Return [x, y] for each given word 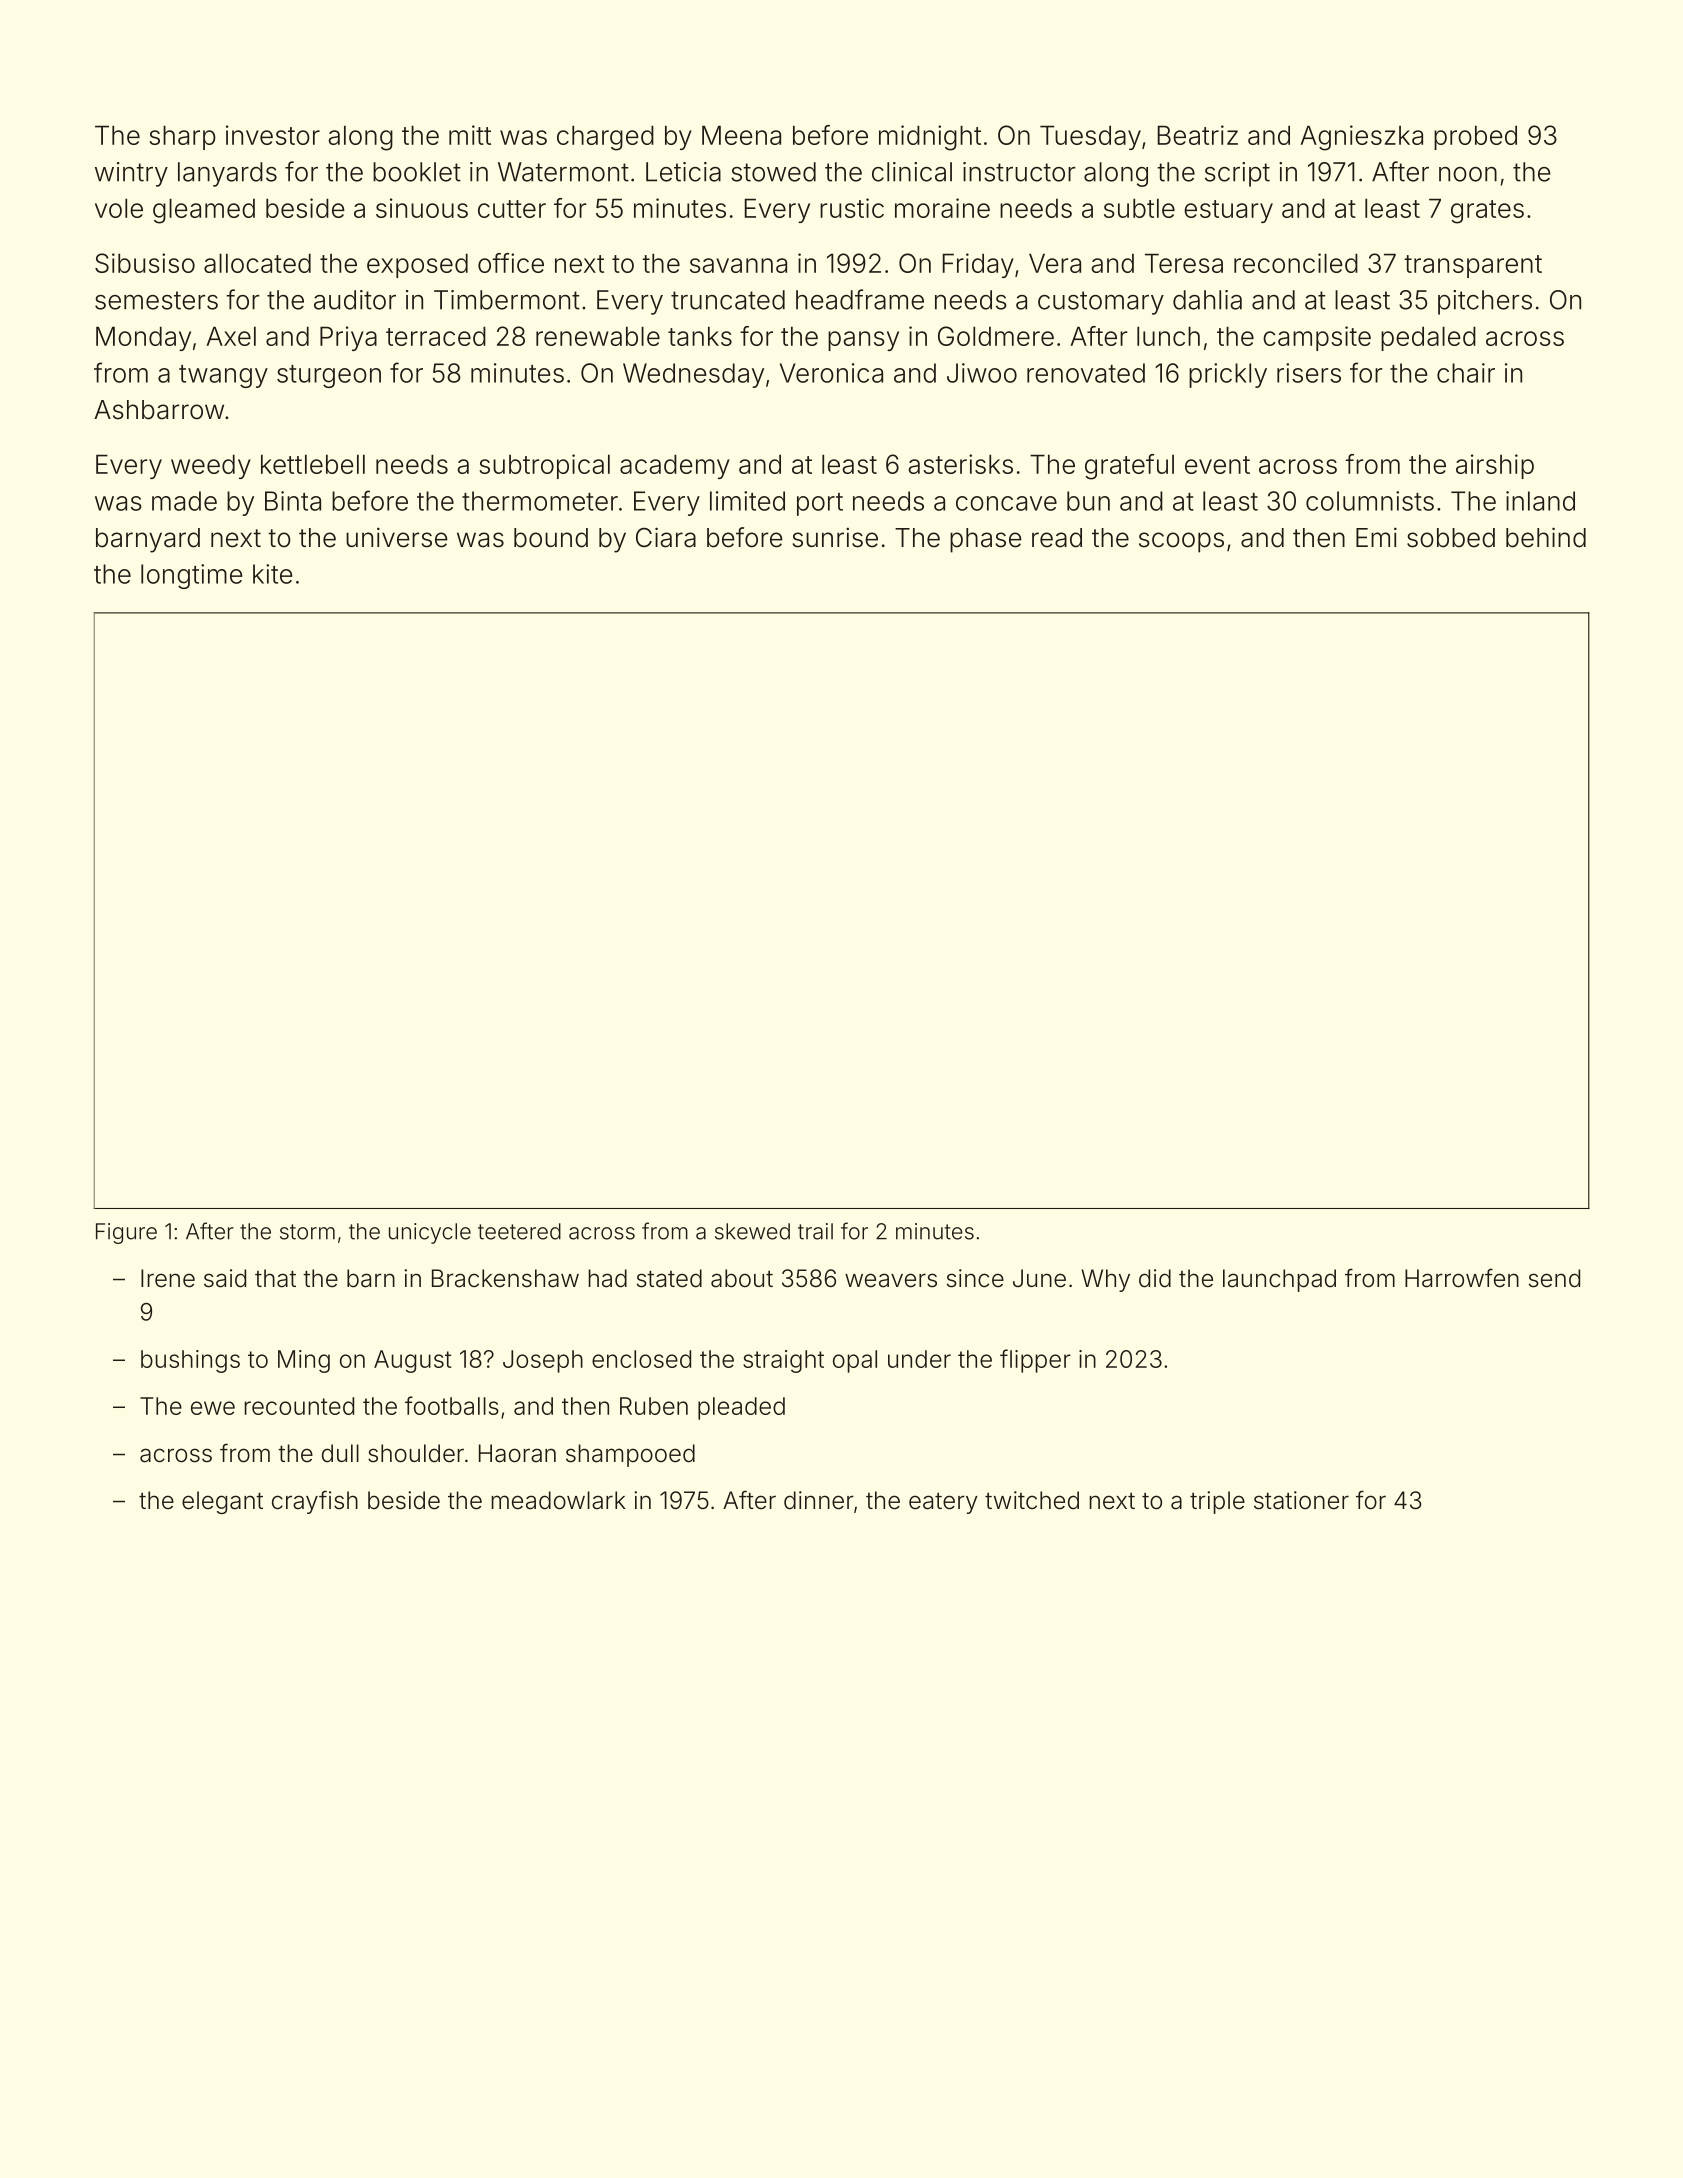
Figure [126, 1233]
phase [986, 540]
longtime [191, 576]
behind [1546, 537]
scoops [1181, 542]
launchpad [1279, 1280]
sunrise [835, 537]
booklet [417, 172]
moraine [942, 208]
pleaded [741, 1408]
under [919, 1359]
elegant [222, 1502]
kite [272, 574]
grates [1487, 212]
